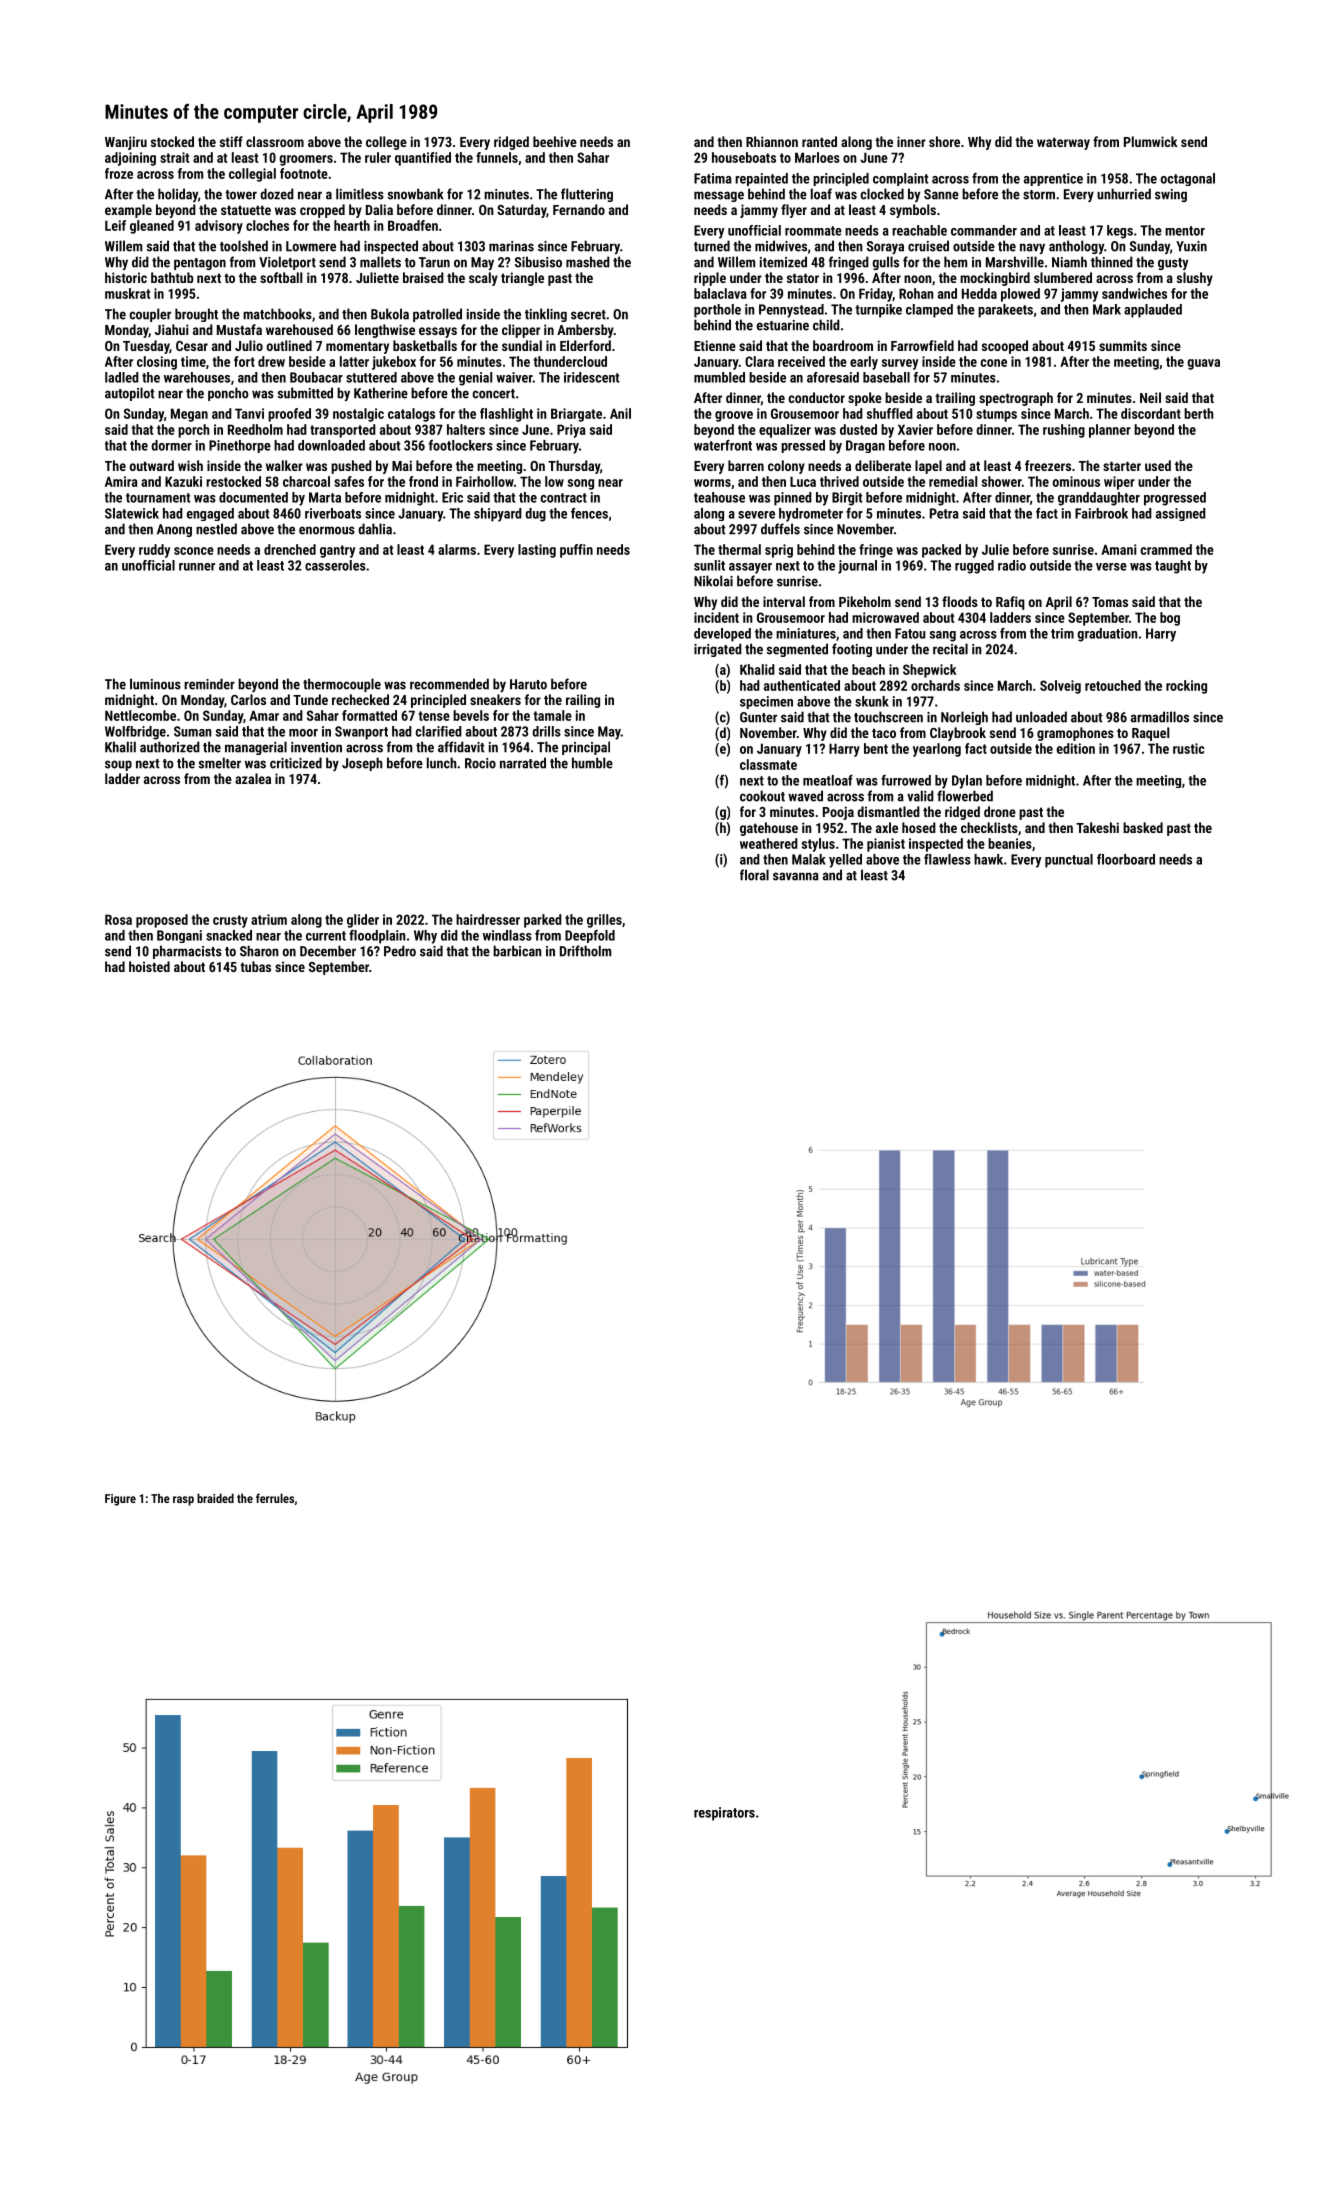  Describe the element at coordinates (717, 311) in the screenshot. I see `porthole` at that location.
